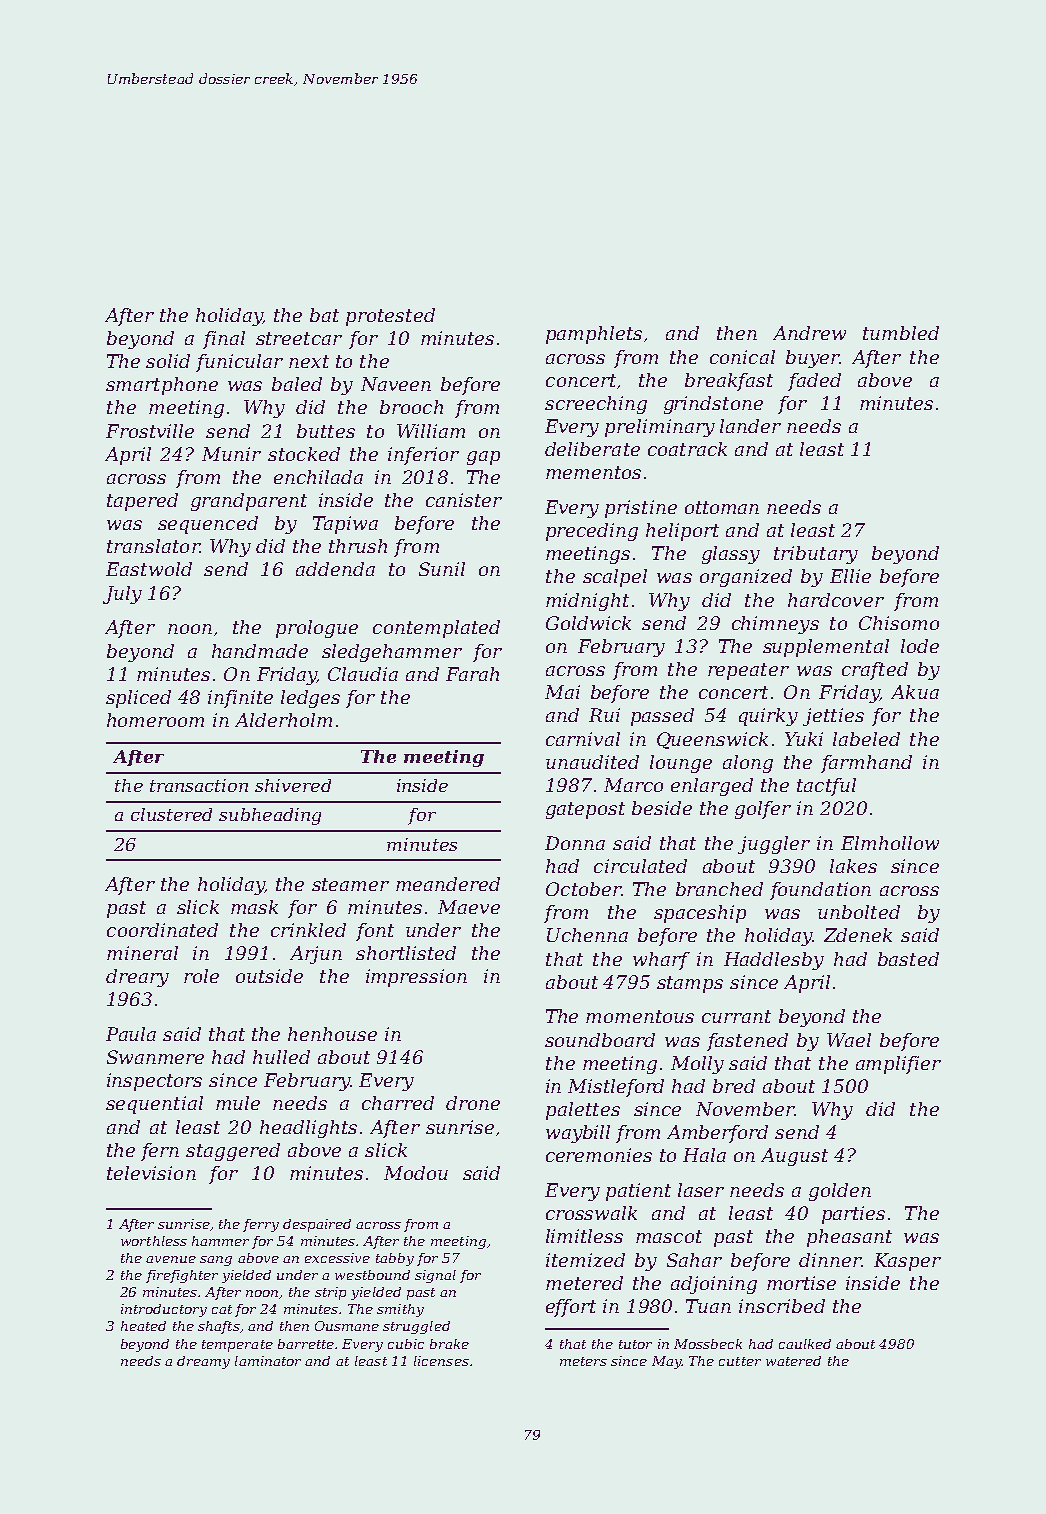 The image size is (1046, 1514). What do you see at coordinates (600, 1040) in the screenshot?
I see `soundboard` at bounding box center [600, 1040].
